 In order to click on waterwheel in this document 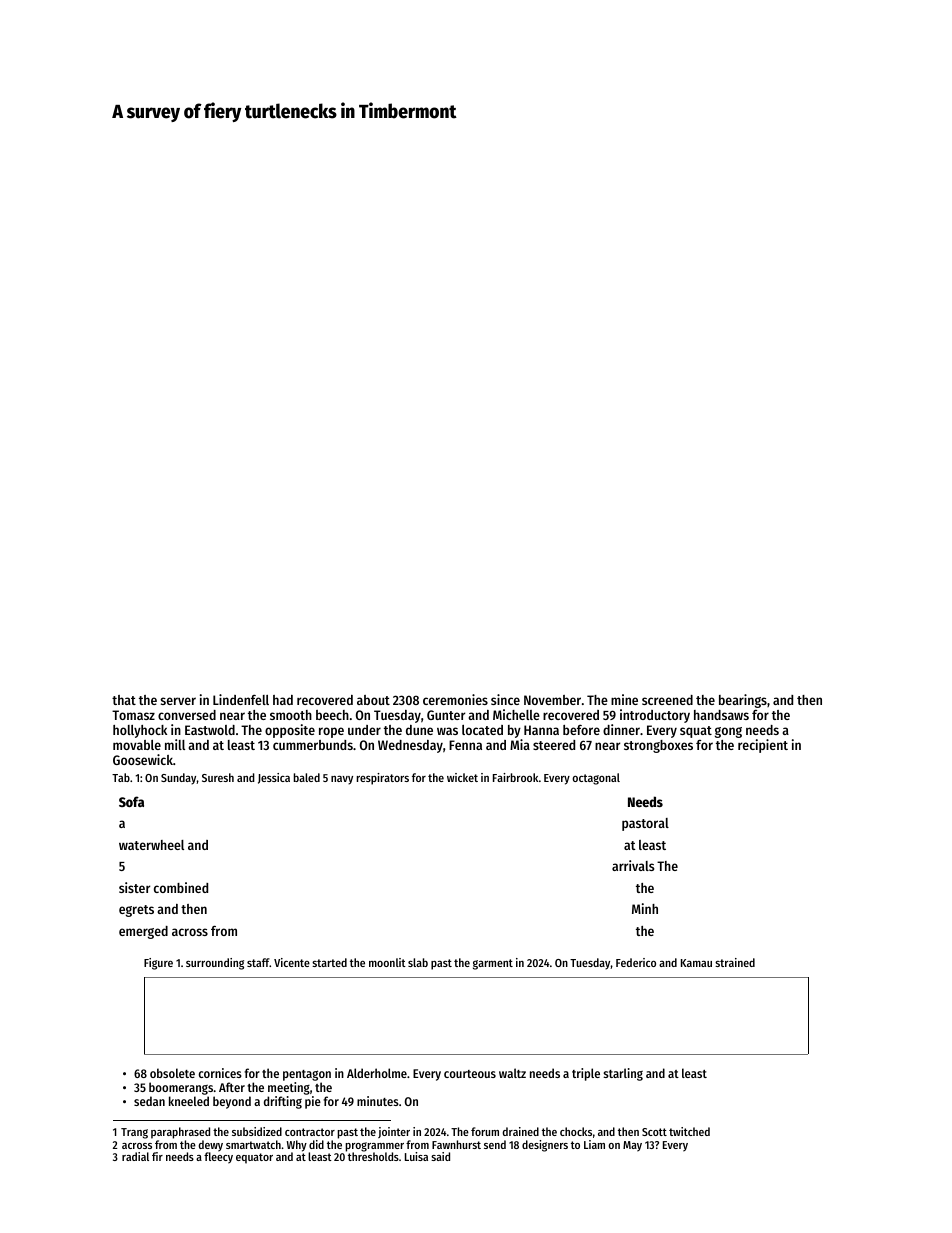, I will do `click(151, 845)`.
